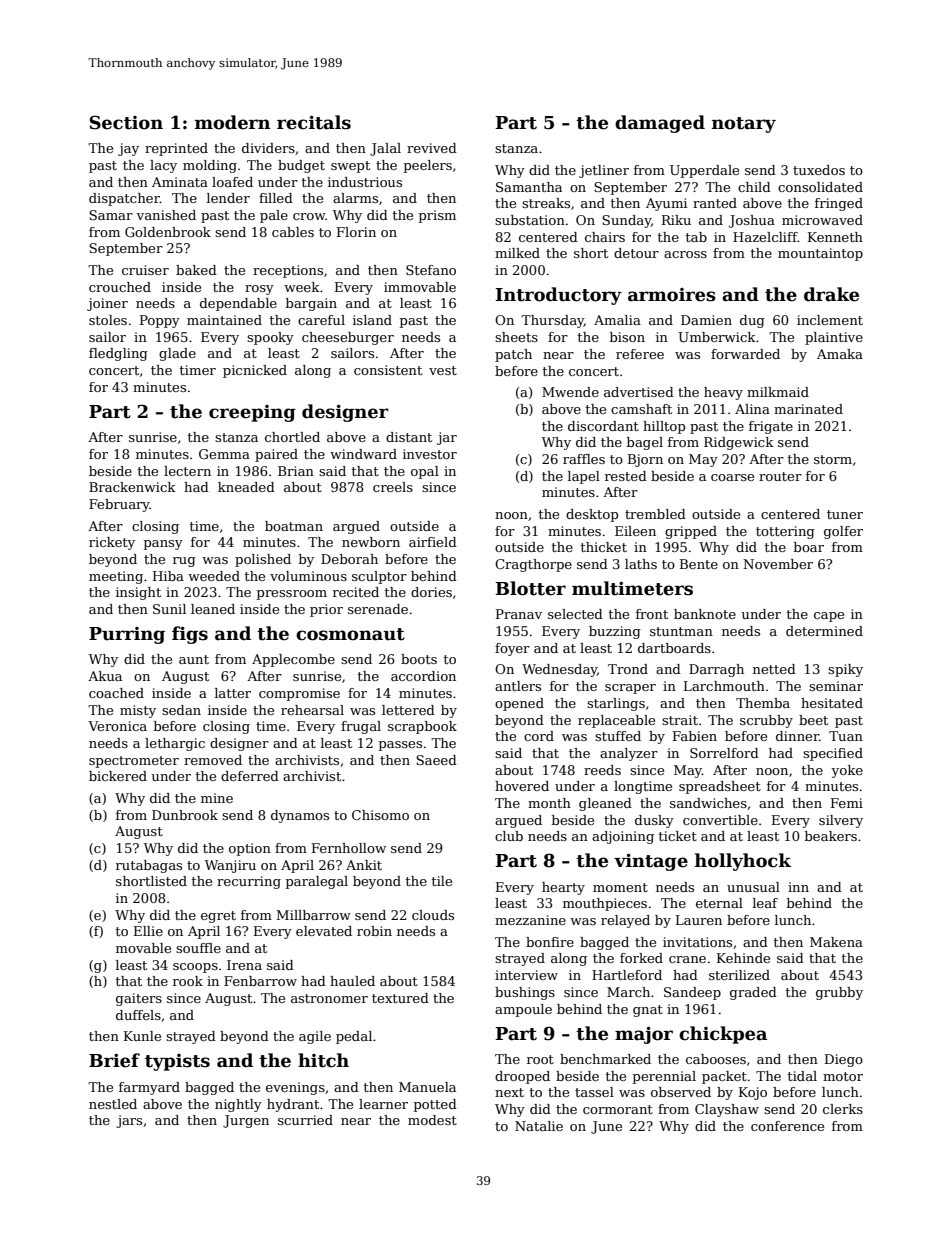 This page has width=952, height=1233. What do you see at coordinates (129, 1121) in the page?
I see `jars` at bounding box center [129, 1121].
